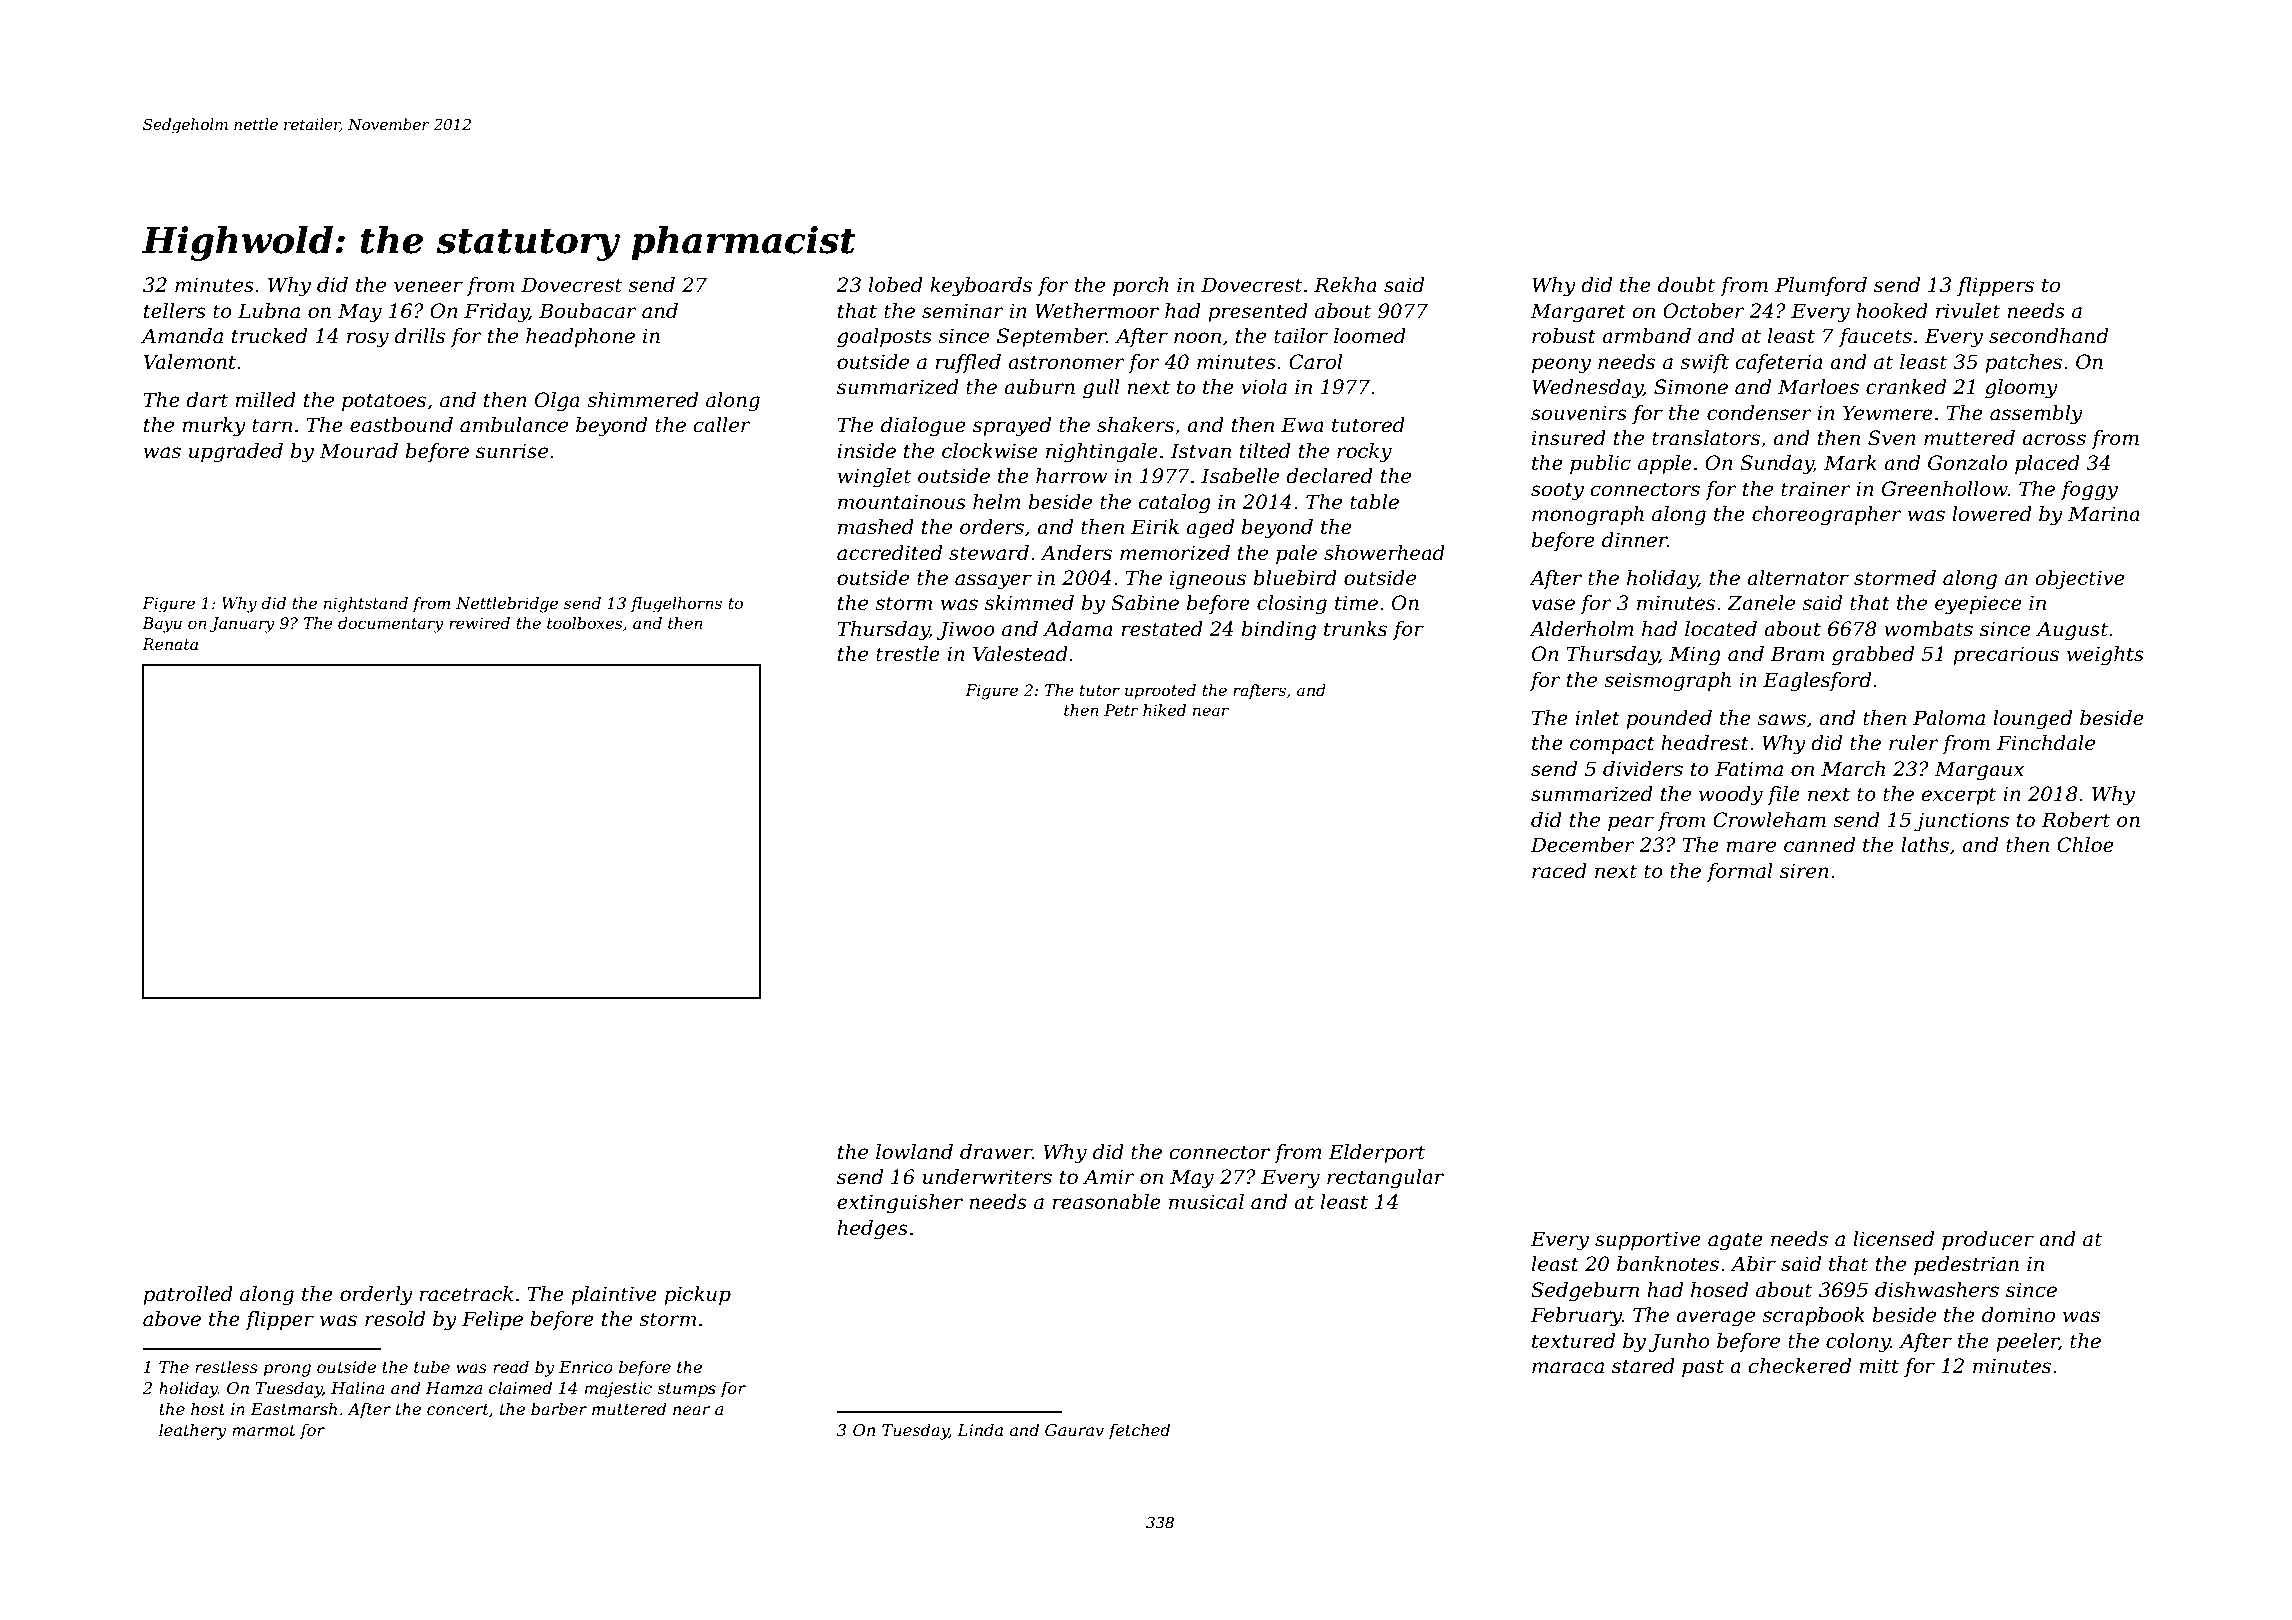 Image resolution: width=2292 pixels, height=1620 pixels. I want to click on patrolled, so click(188, 1295).
